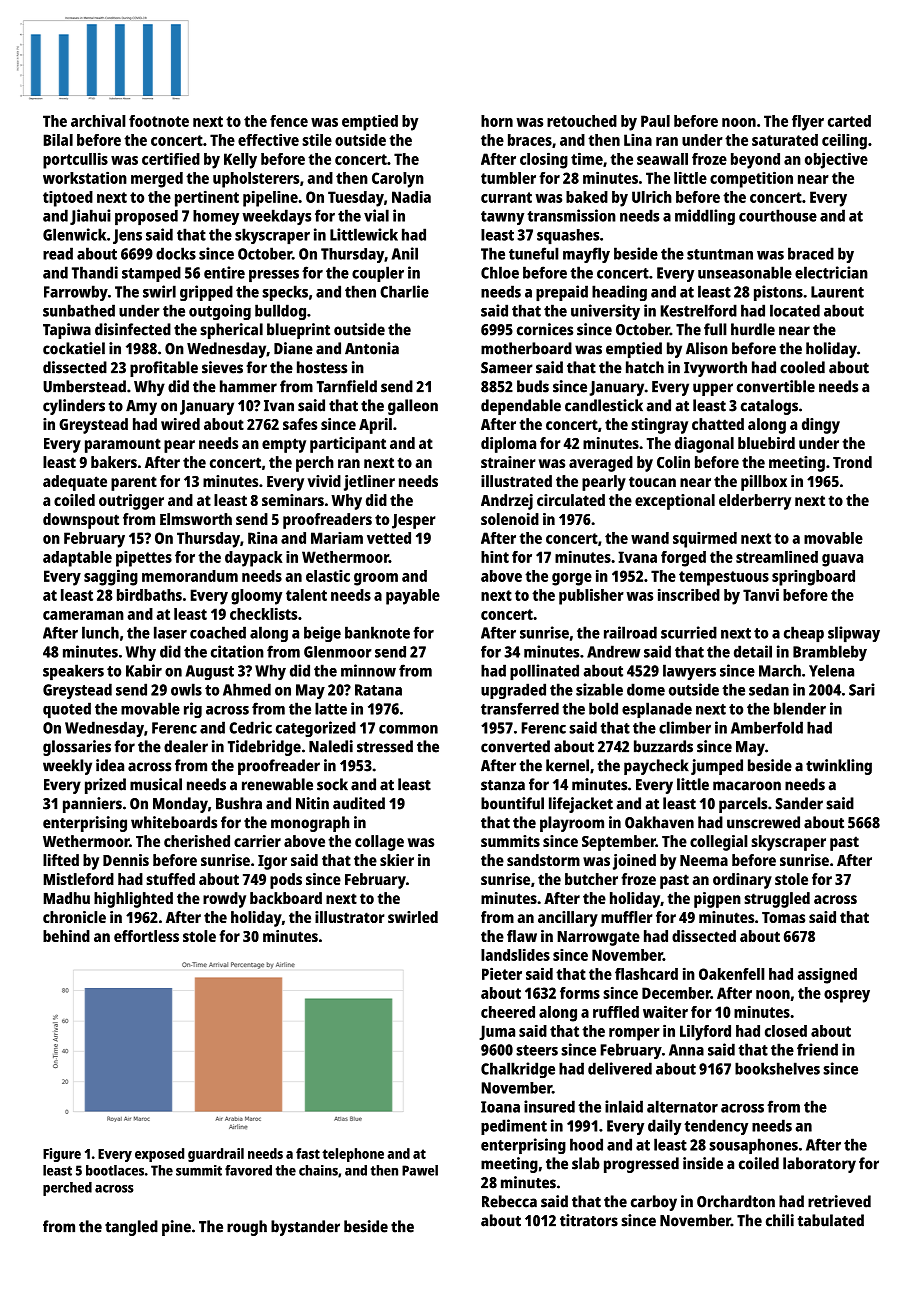 The width and height of the screenshot is (924, 1308). What do you see at coordinates (508, 178) in the screenshot?
I see `tumbler` at bounding box center [508, 178].
